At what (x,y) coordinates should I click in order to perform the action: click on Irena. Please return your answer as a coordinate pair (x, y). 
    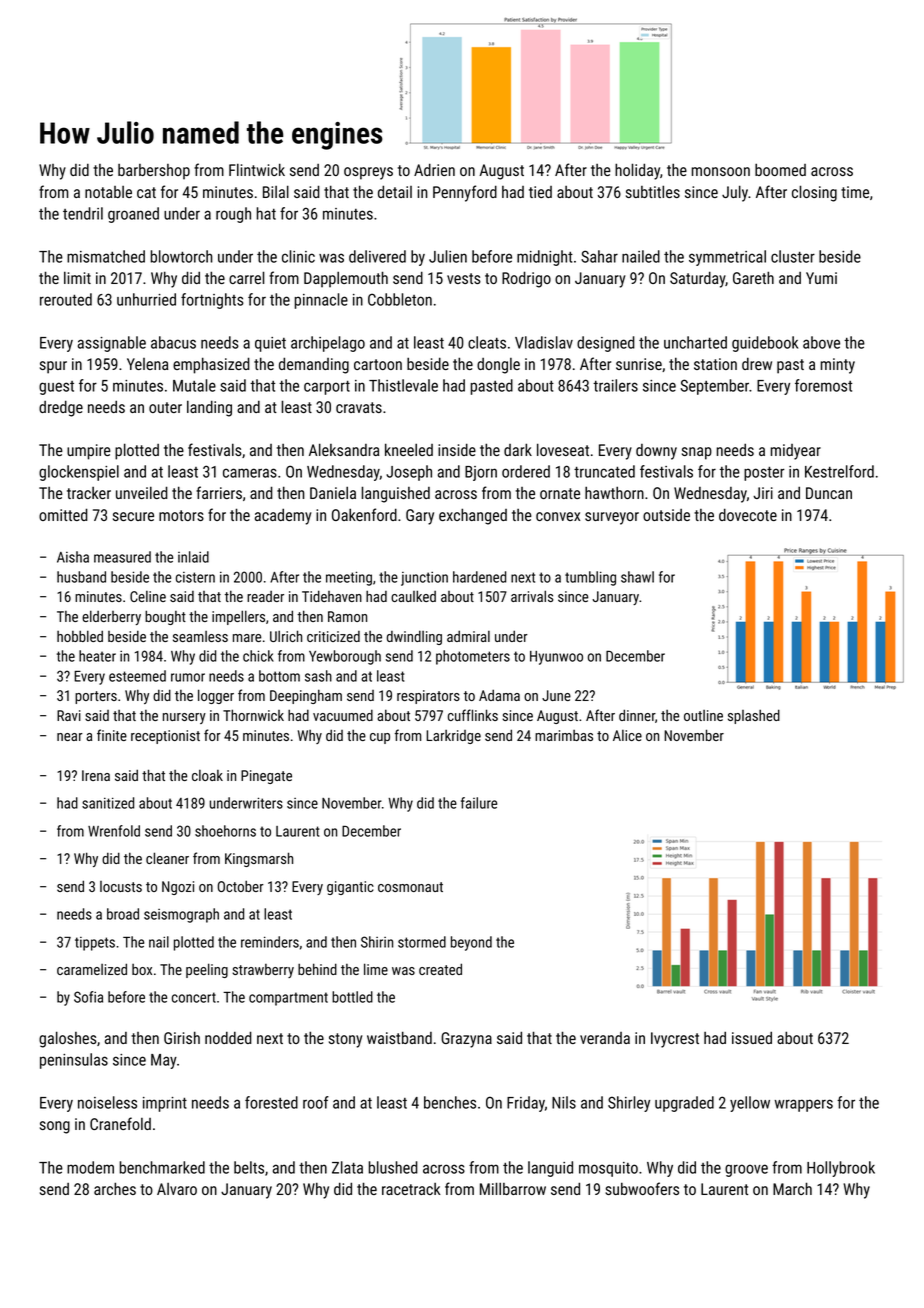
    Looking at the image, I should click on (96, 775).
